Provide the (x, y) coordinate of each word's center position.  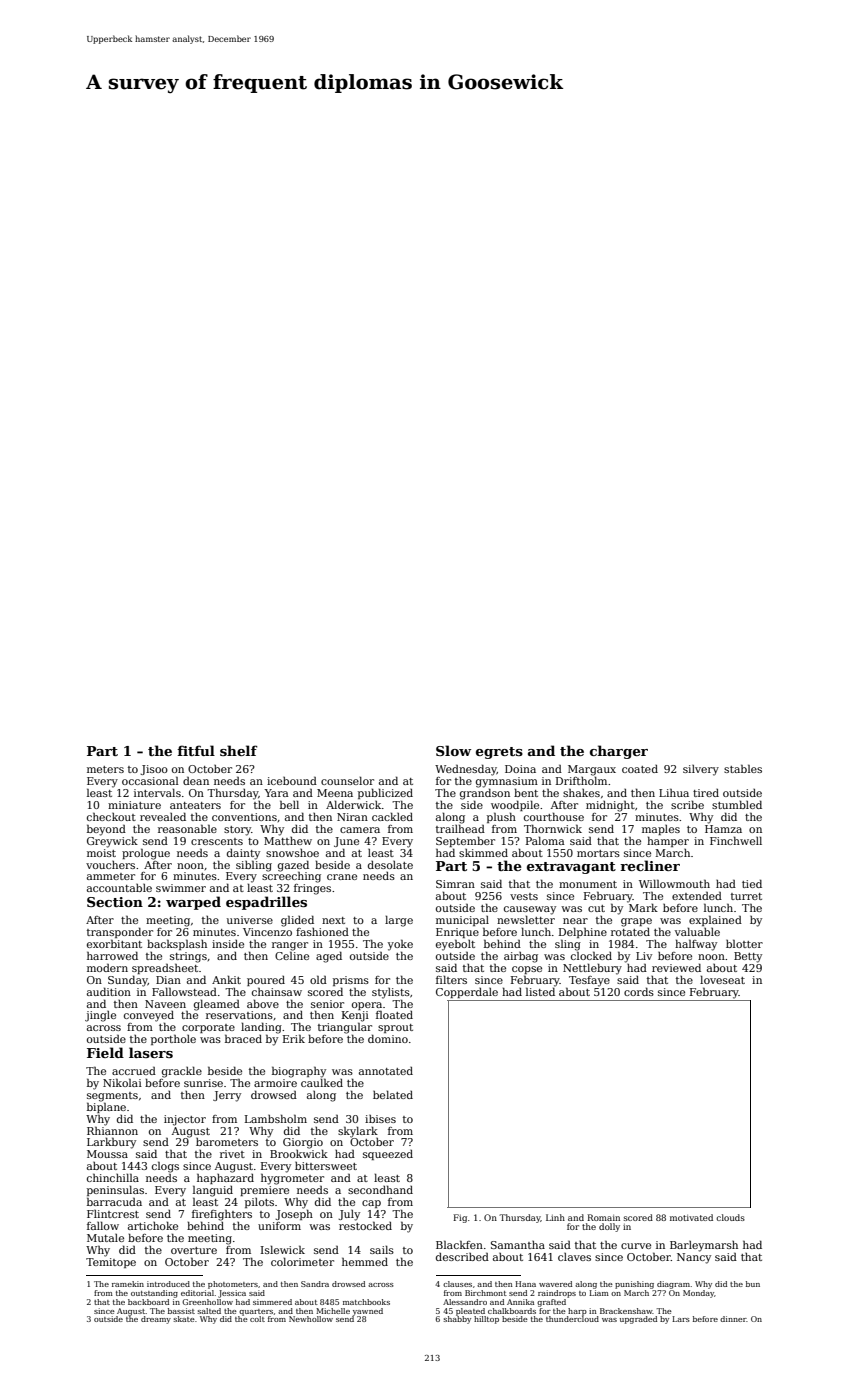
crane (342, 877)
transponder (120, 932)
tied (752, 883)
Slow (453, 750)
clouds (730, 1217)
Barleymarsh (704, 1246)
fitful (196, 750)
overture (194, 1250)
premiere (264, 1191)
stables (743, 768)
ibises (380, 1119)
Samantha (518, 1245)
